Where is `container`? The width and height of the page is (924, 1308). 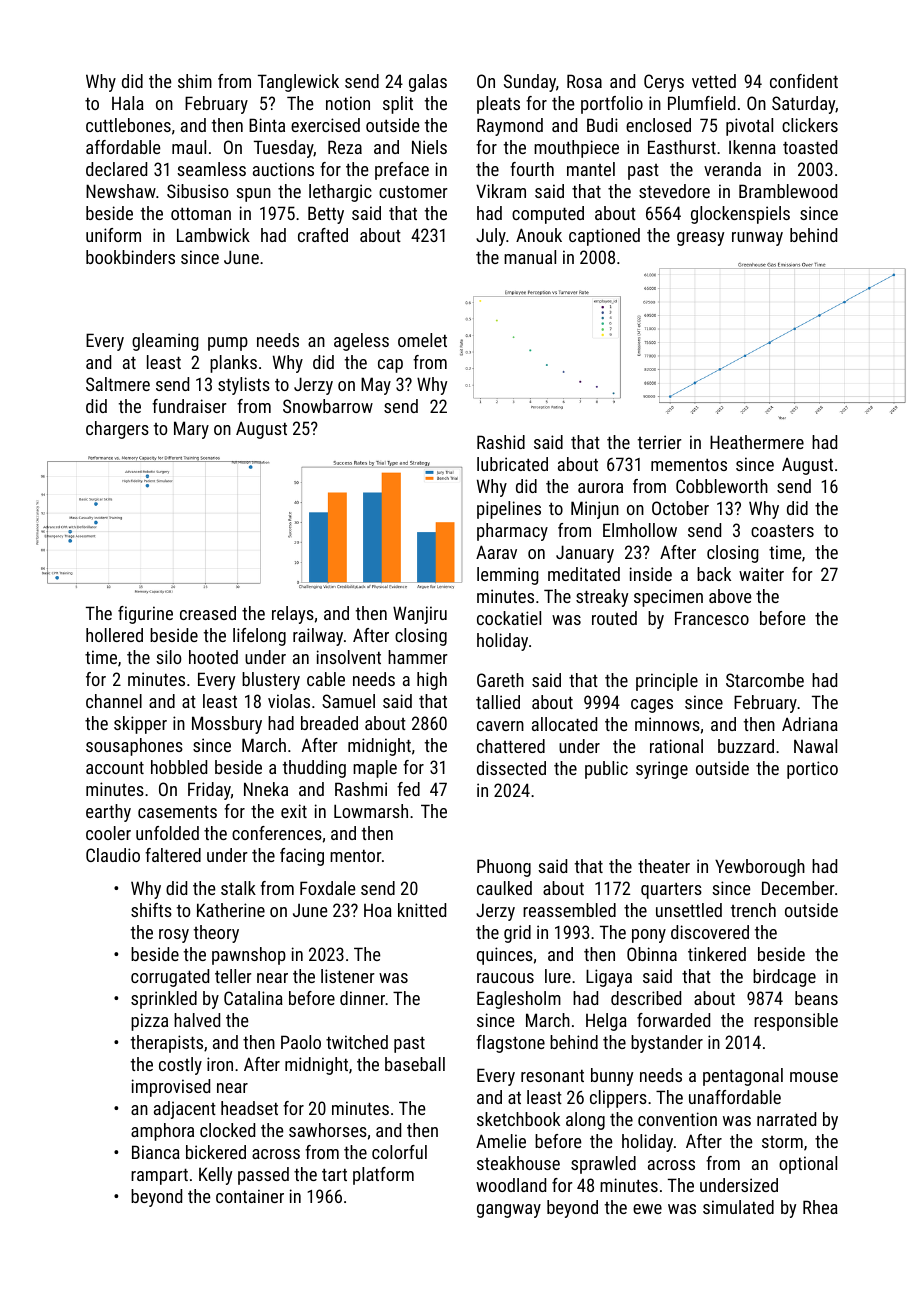 container is located at coordinates (250, 1196).
